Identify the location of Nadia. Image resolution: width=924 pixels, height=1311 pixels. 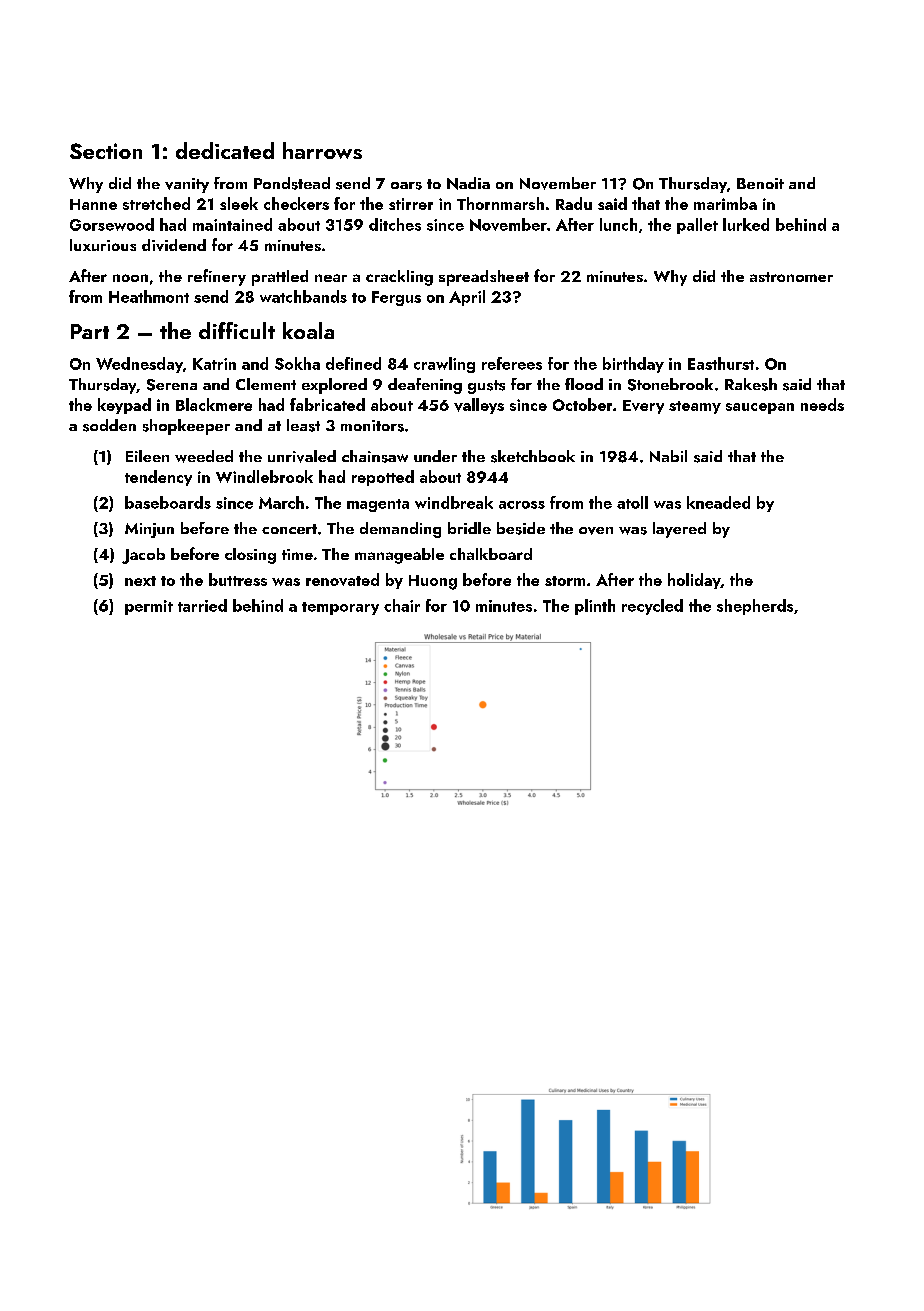
(468, 183).
